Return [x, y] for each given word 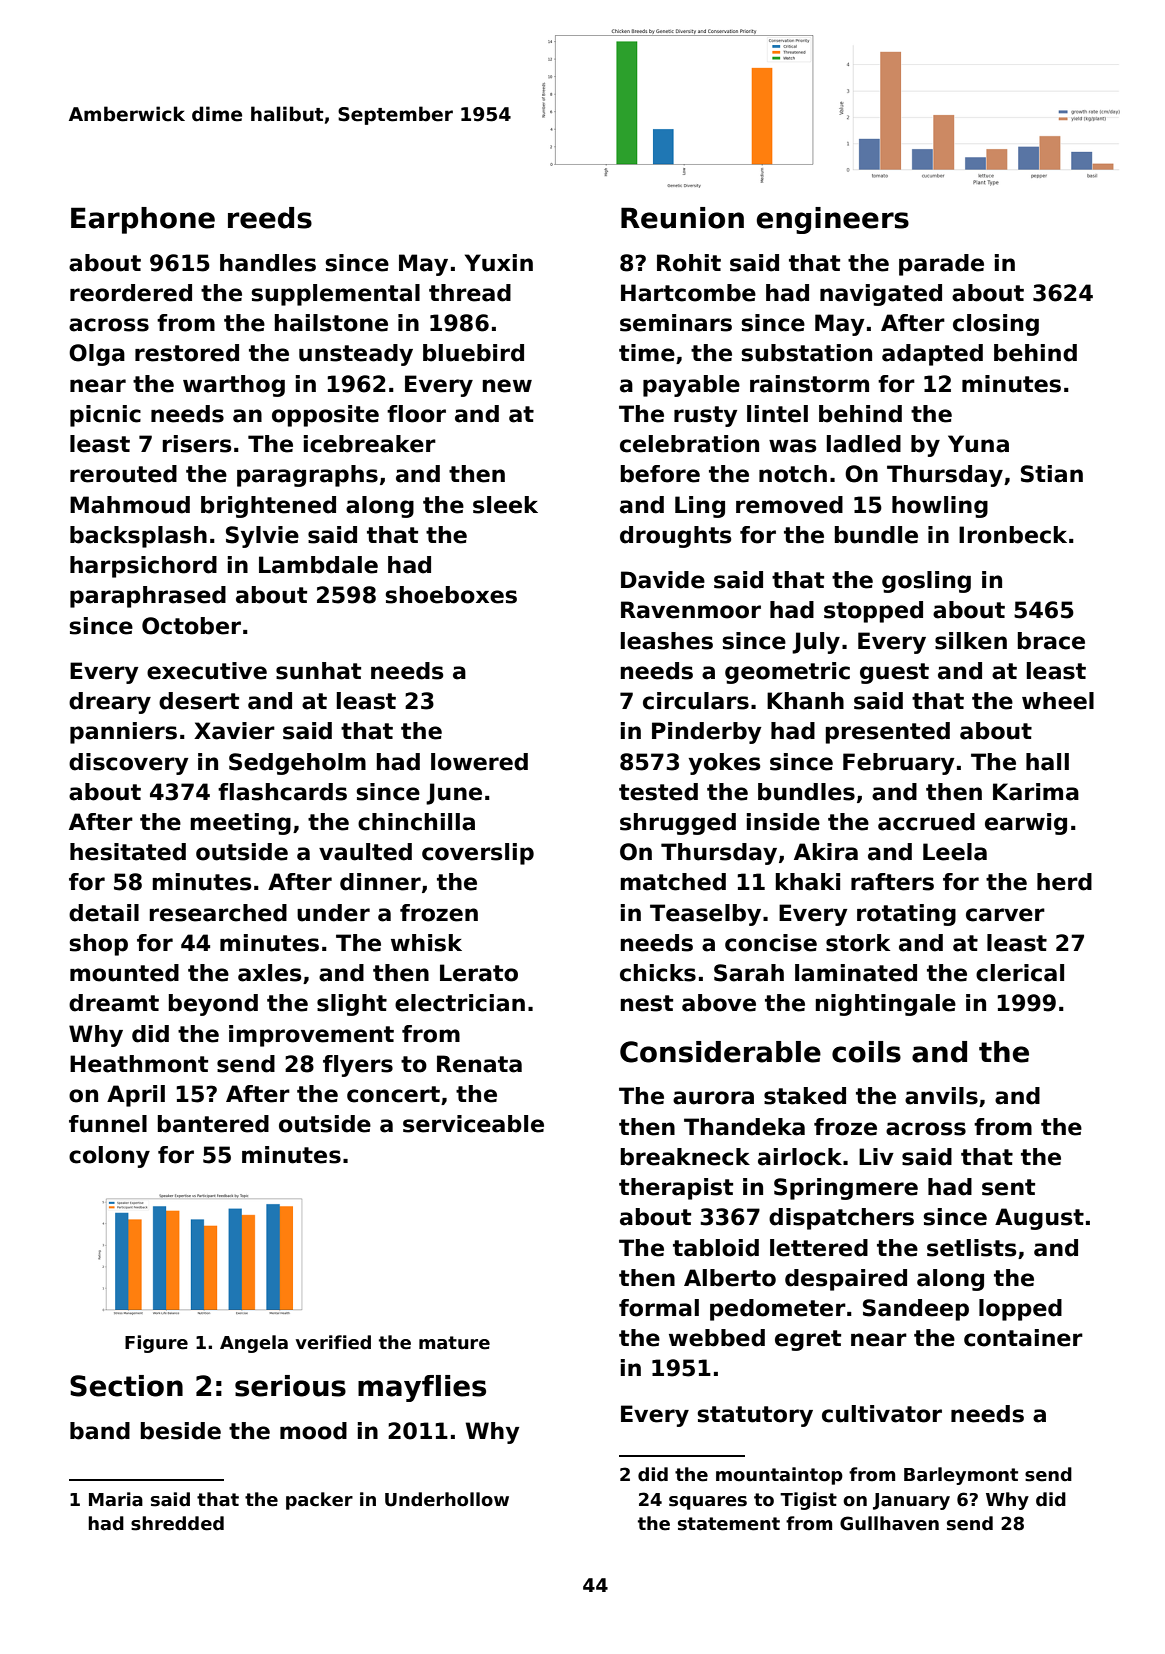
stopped [873, 612]
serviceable [473, 1124]
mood [313, 1431]
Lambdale [318, 565]
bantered [213, 1124]
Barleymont [961, 1476]
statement [729, 1524]
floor [416, 414]
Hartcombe [688, 293]
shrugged [678, 824]
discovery [129, 764]
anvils [941, 1096]
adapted [932, 355]
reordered [131, 293]
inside [783, 822]
